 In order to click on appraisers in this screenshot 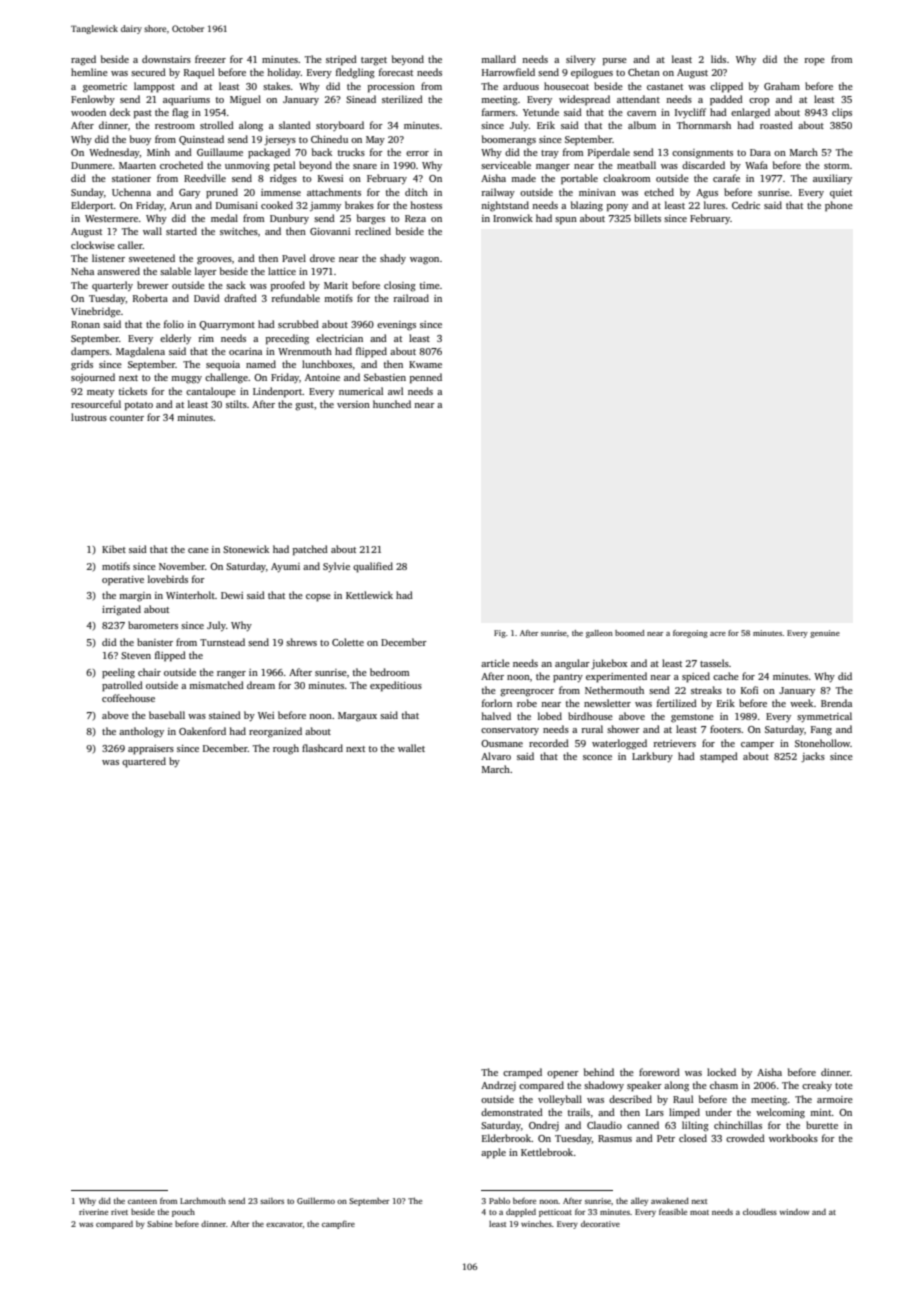, I will do `click(151, 750)`.
